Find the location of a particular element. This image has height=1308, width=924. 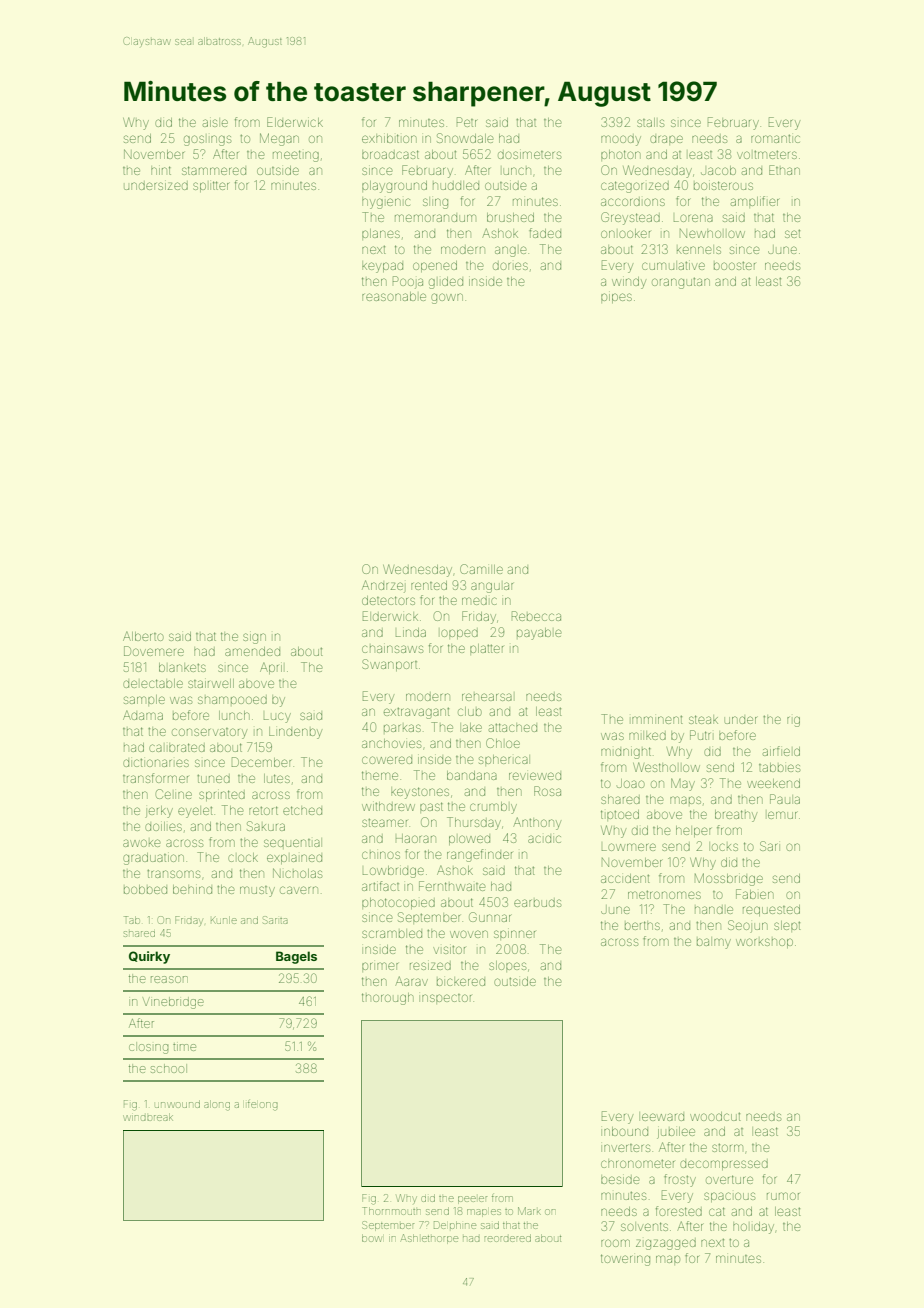

splitter is located at coordinates (211, 186).
